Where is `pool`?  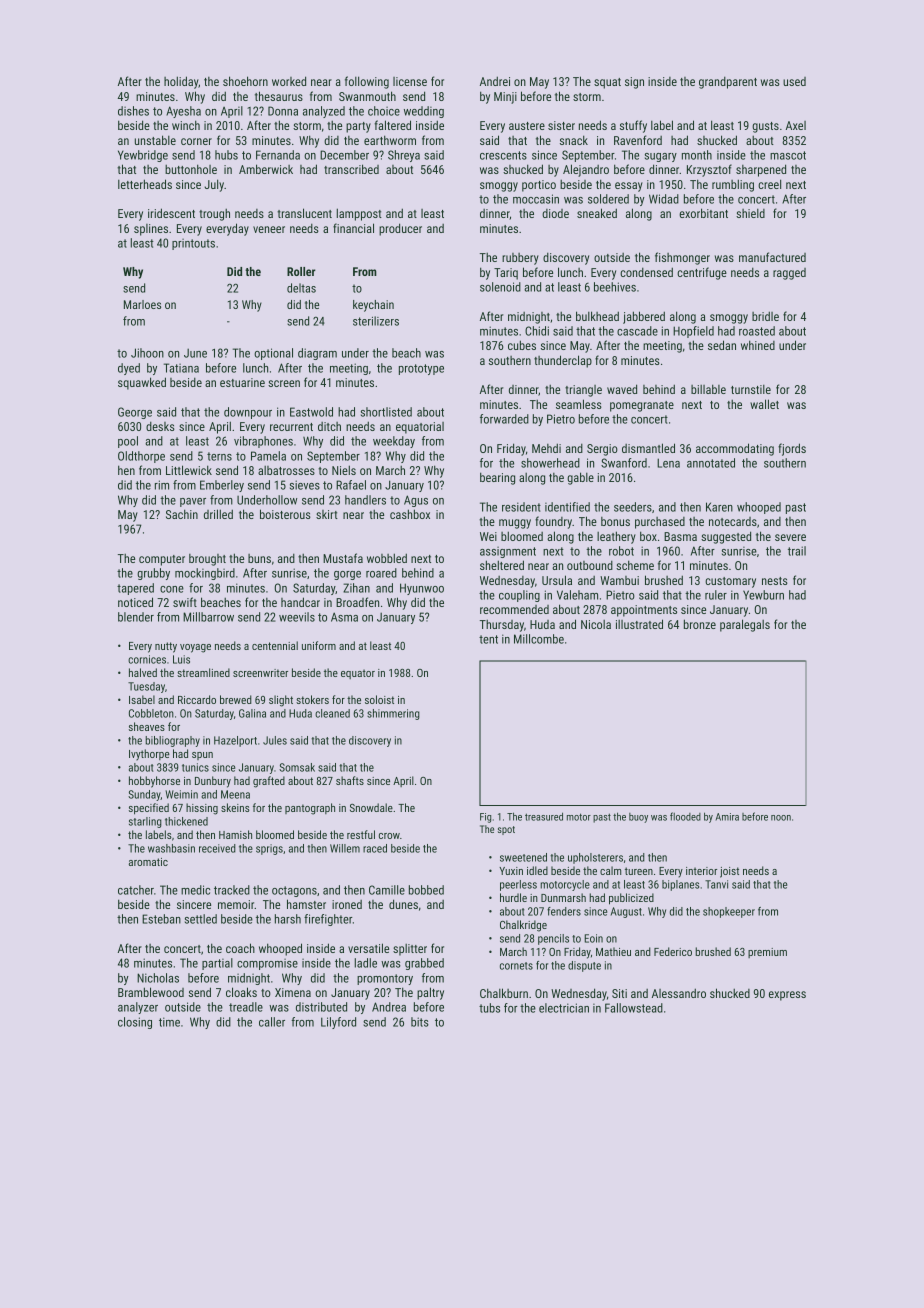 pool is located at coordinates (128, 442).
